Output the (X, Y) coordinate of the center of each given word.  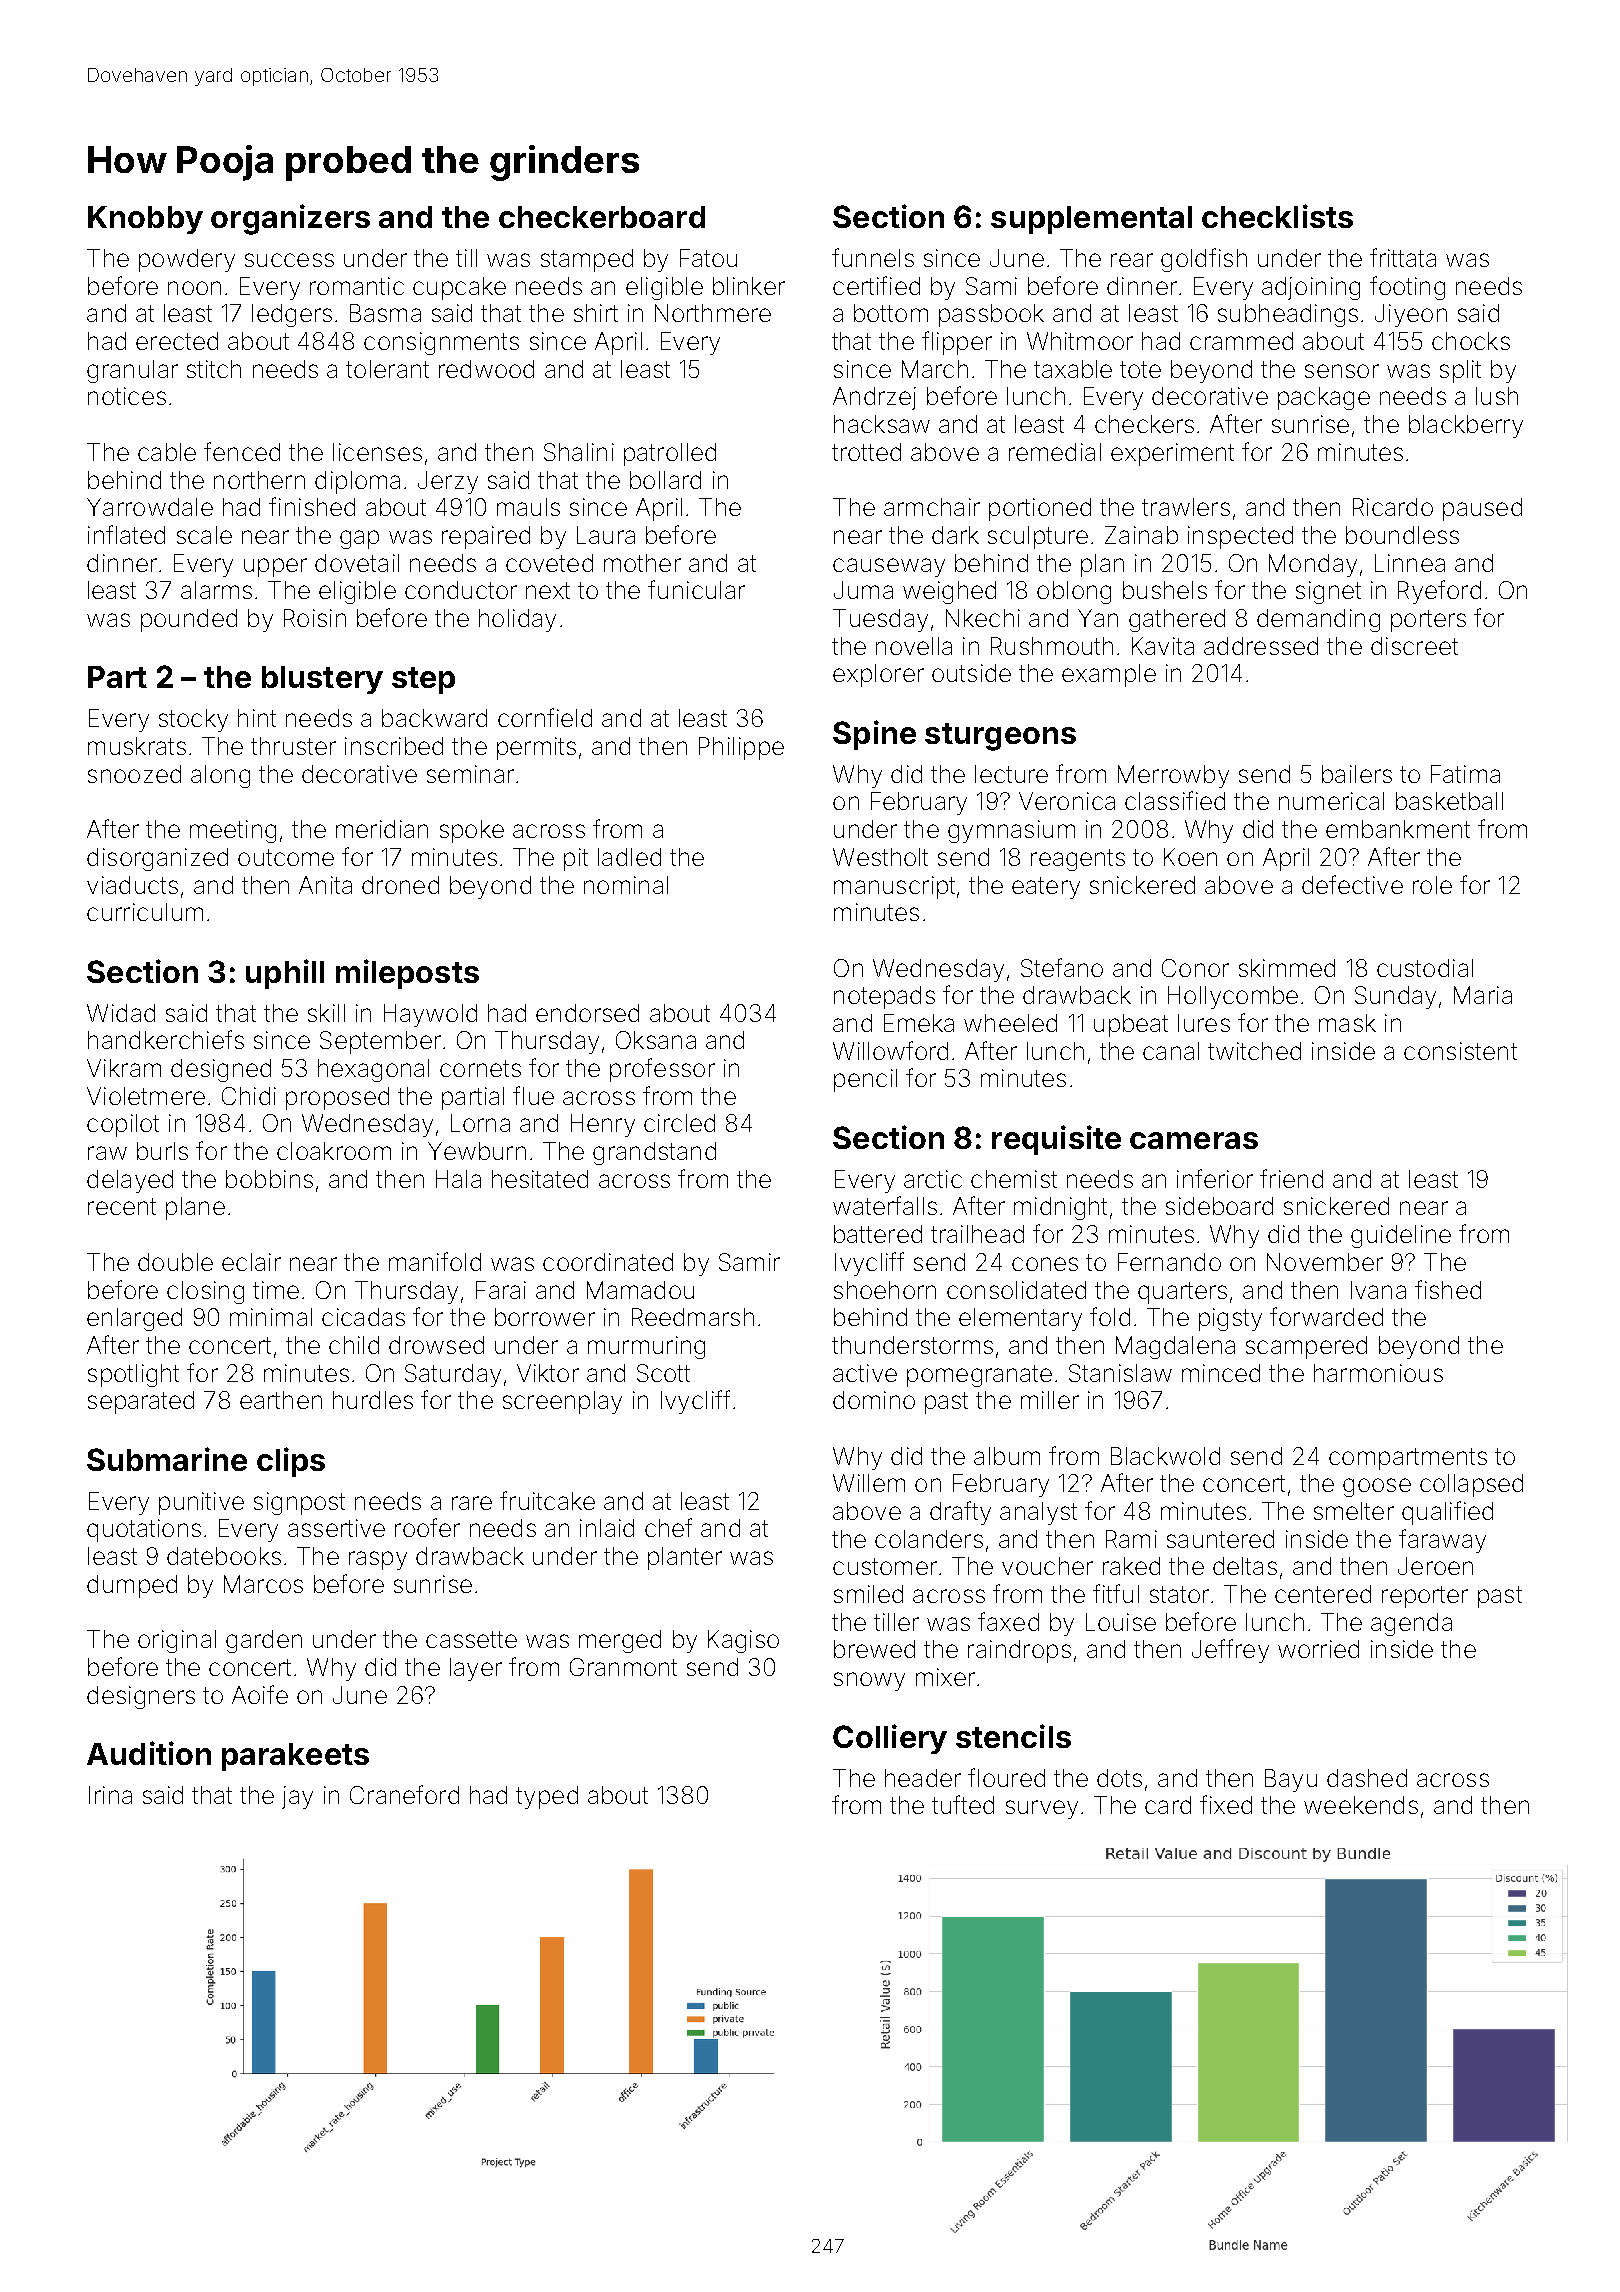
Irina (110, 1795)
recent (122, 1206)
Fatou (708, 258)
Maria (1483, 995)
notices (127, 396)
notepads (884, 997)
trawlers (1186, 507)
